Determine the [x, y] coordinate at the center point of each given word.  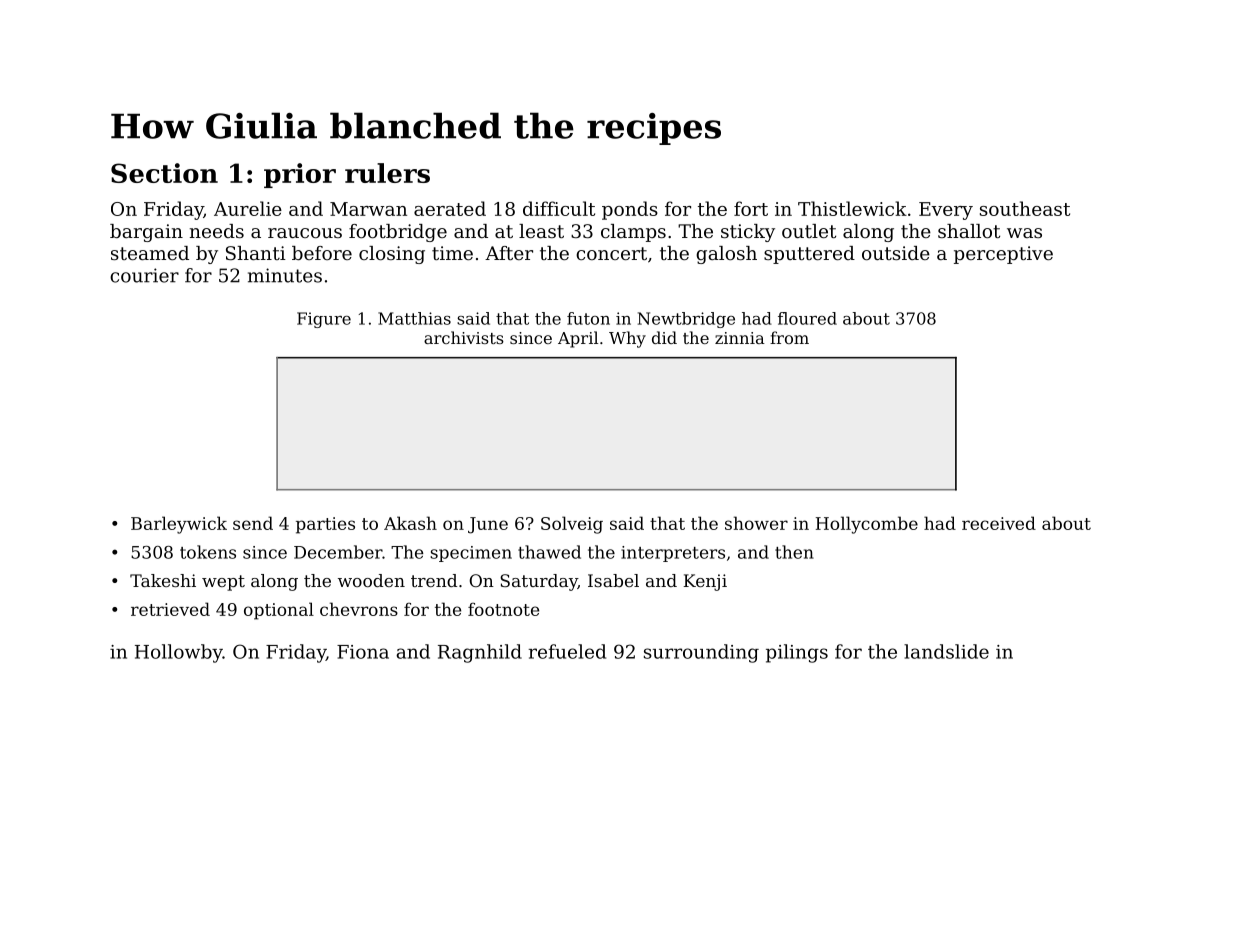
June [488, 525]
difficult [559, 208]
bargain [146, 233]
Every [946, 211]
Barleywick [179, 525]
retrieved [170, 609]
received [999, 523]
